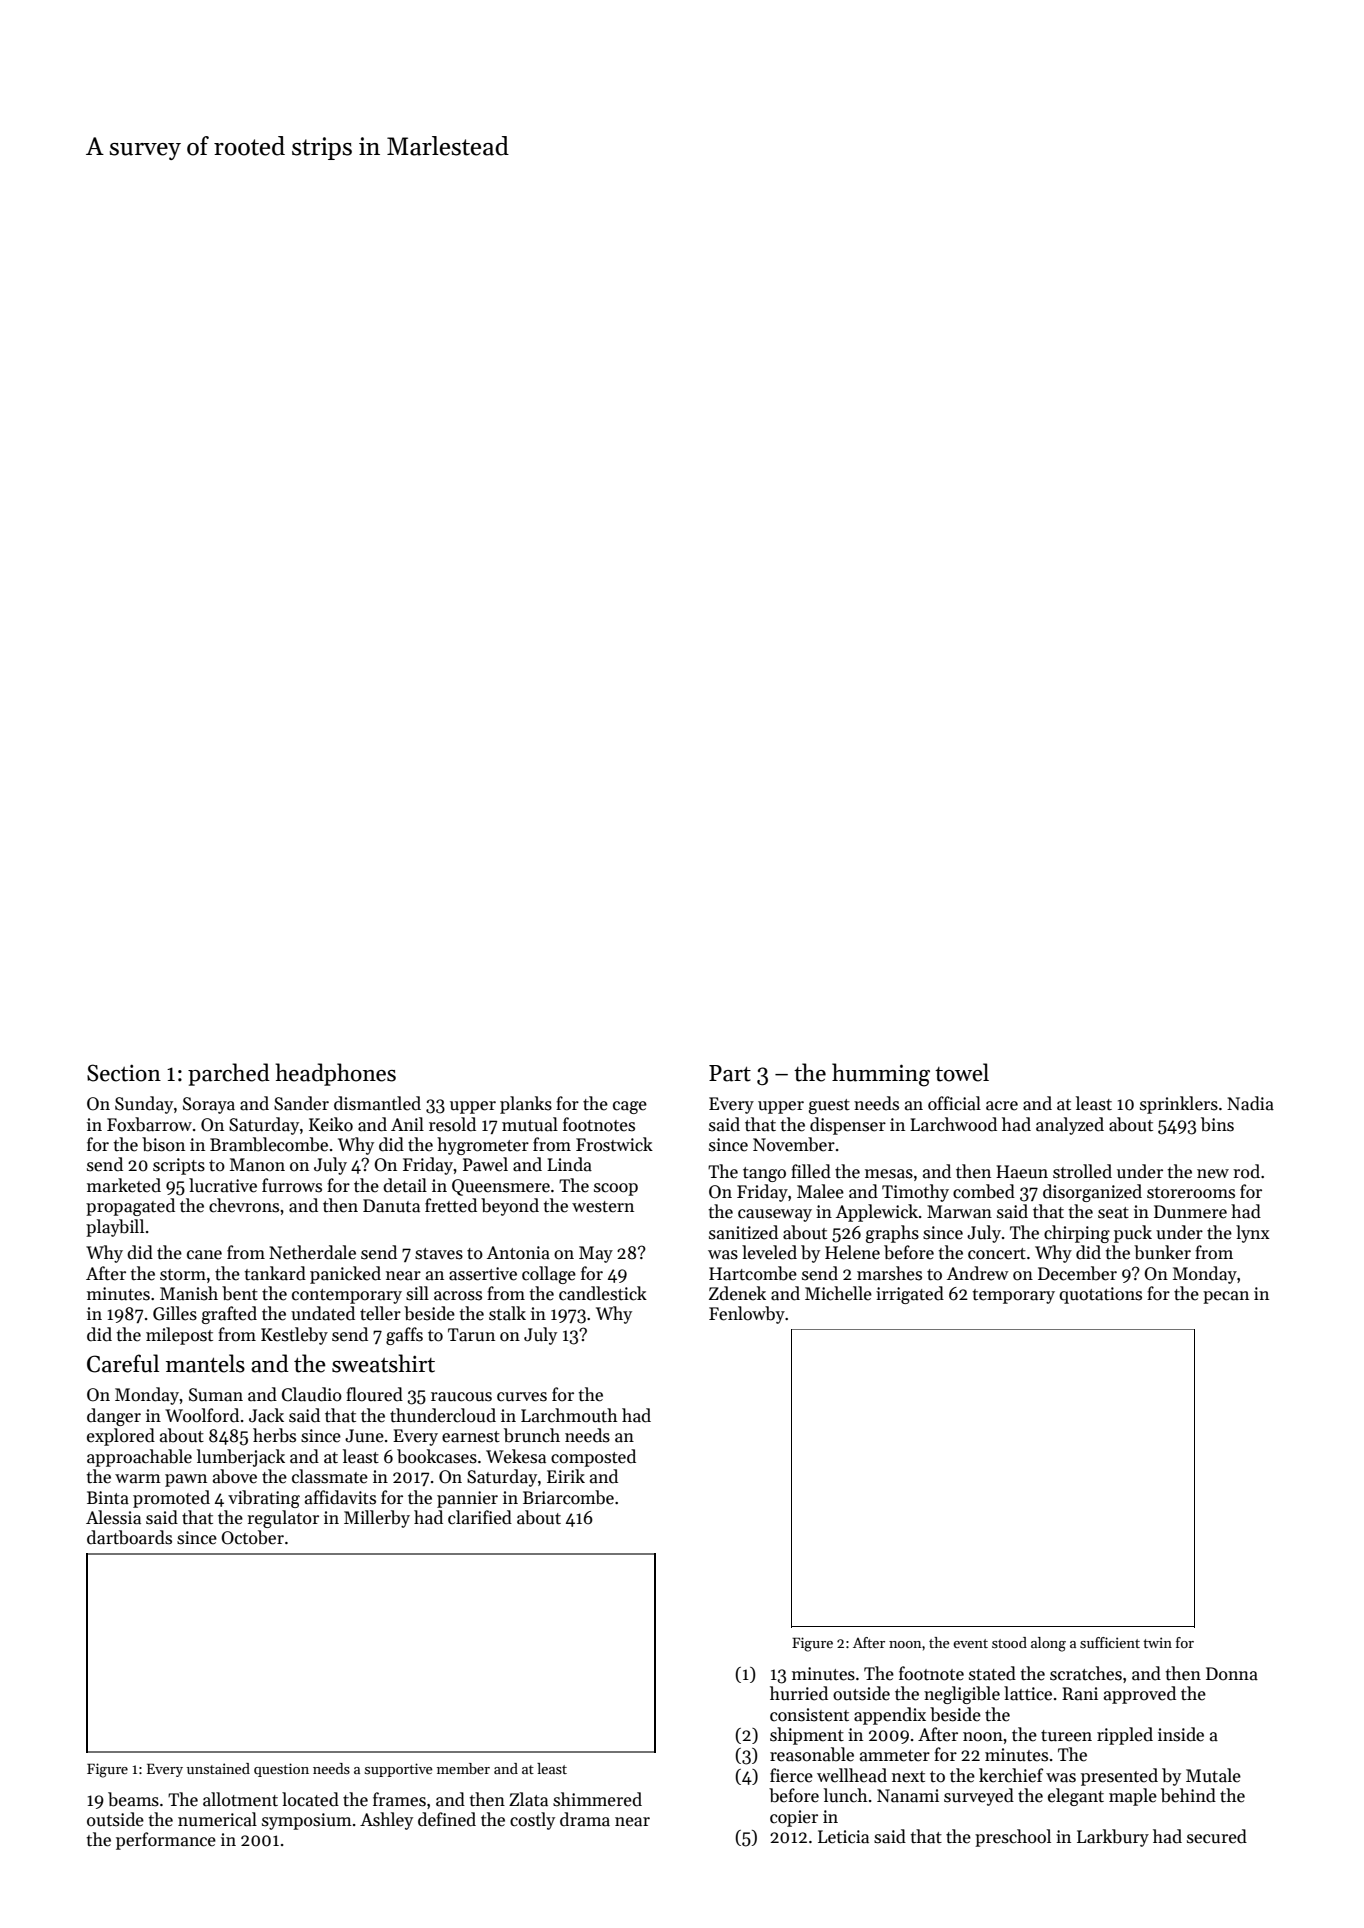  I want to click on unstained, so click(218, 1768).
